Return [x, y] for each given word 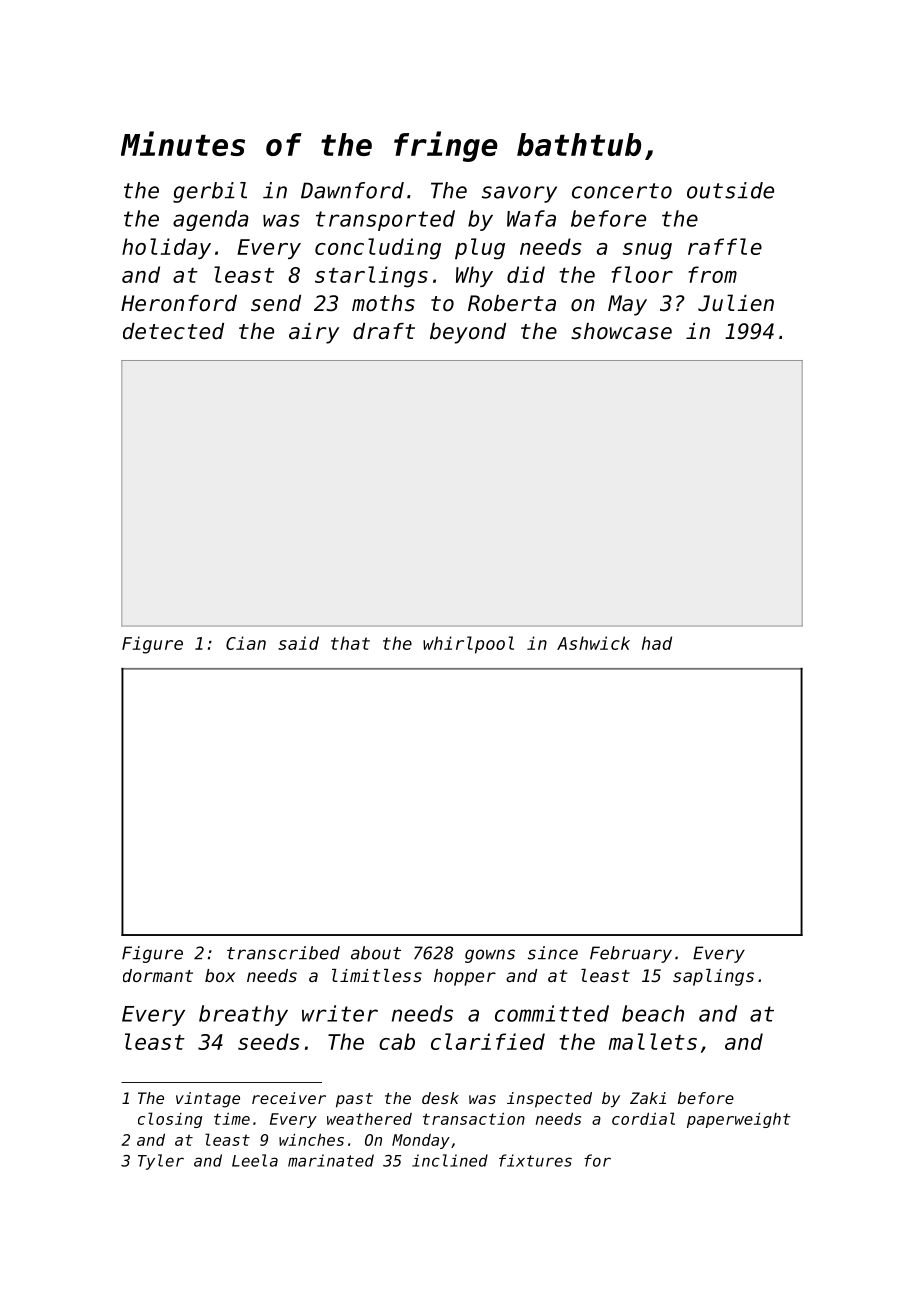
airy [314, 333]
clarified [488, 1041]
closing [170, 1120]
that [350, 643]
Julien [736, 303]
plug [480, 249]
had [657, 643]
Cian [246, 643]
